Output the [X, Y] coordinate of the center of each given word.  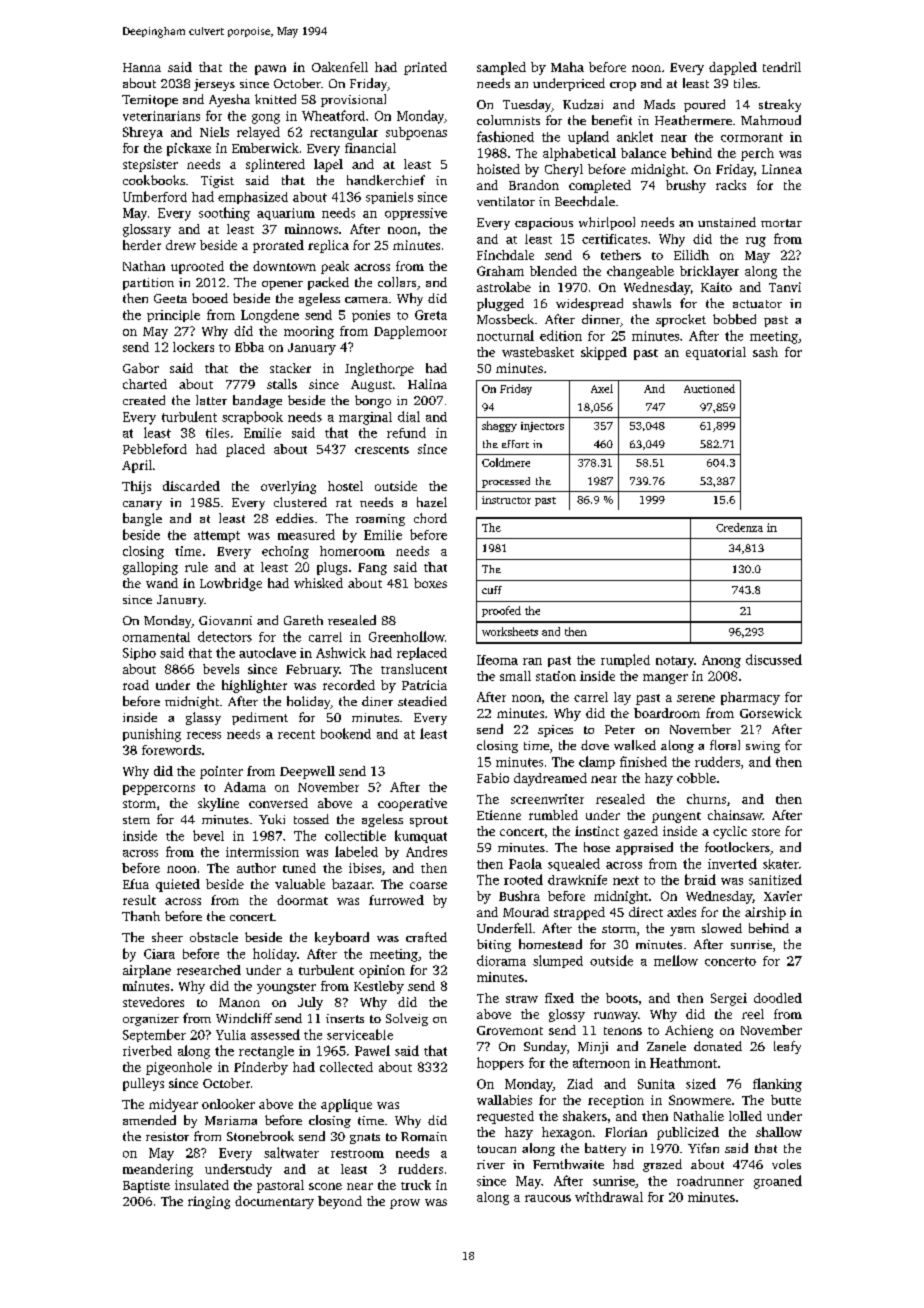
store [766, 832]
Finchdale [505, 255]
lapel [328, 165]
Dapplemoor [410, 332]
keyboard [342, 938]
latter [211, 400]
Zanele [666, 1046]
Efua [136, 884]
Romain [424, 1136]
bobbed [734, 319]
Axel [602, 388]
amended [149, 1120]
